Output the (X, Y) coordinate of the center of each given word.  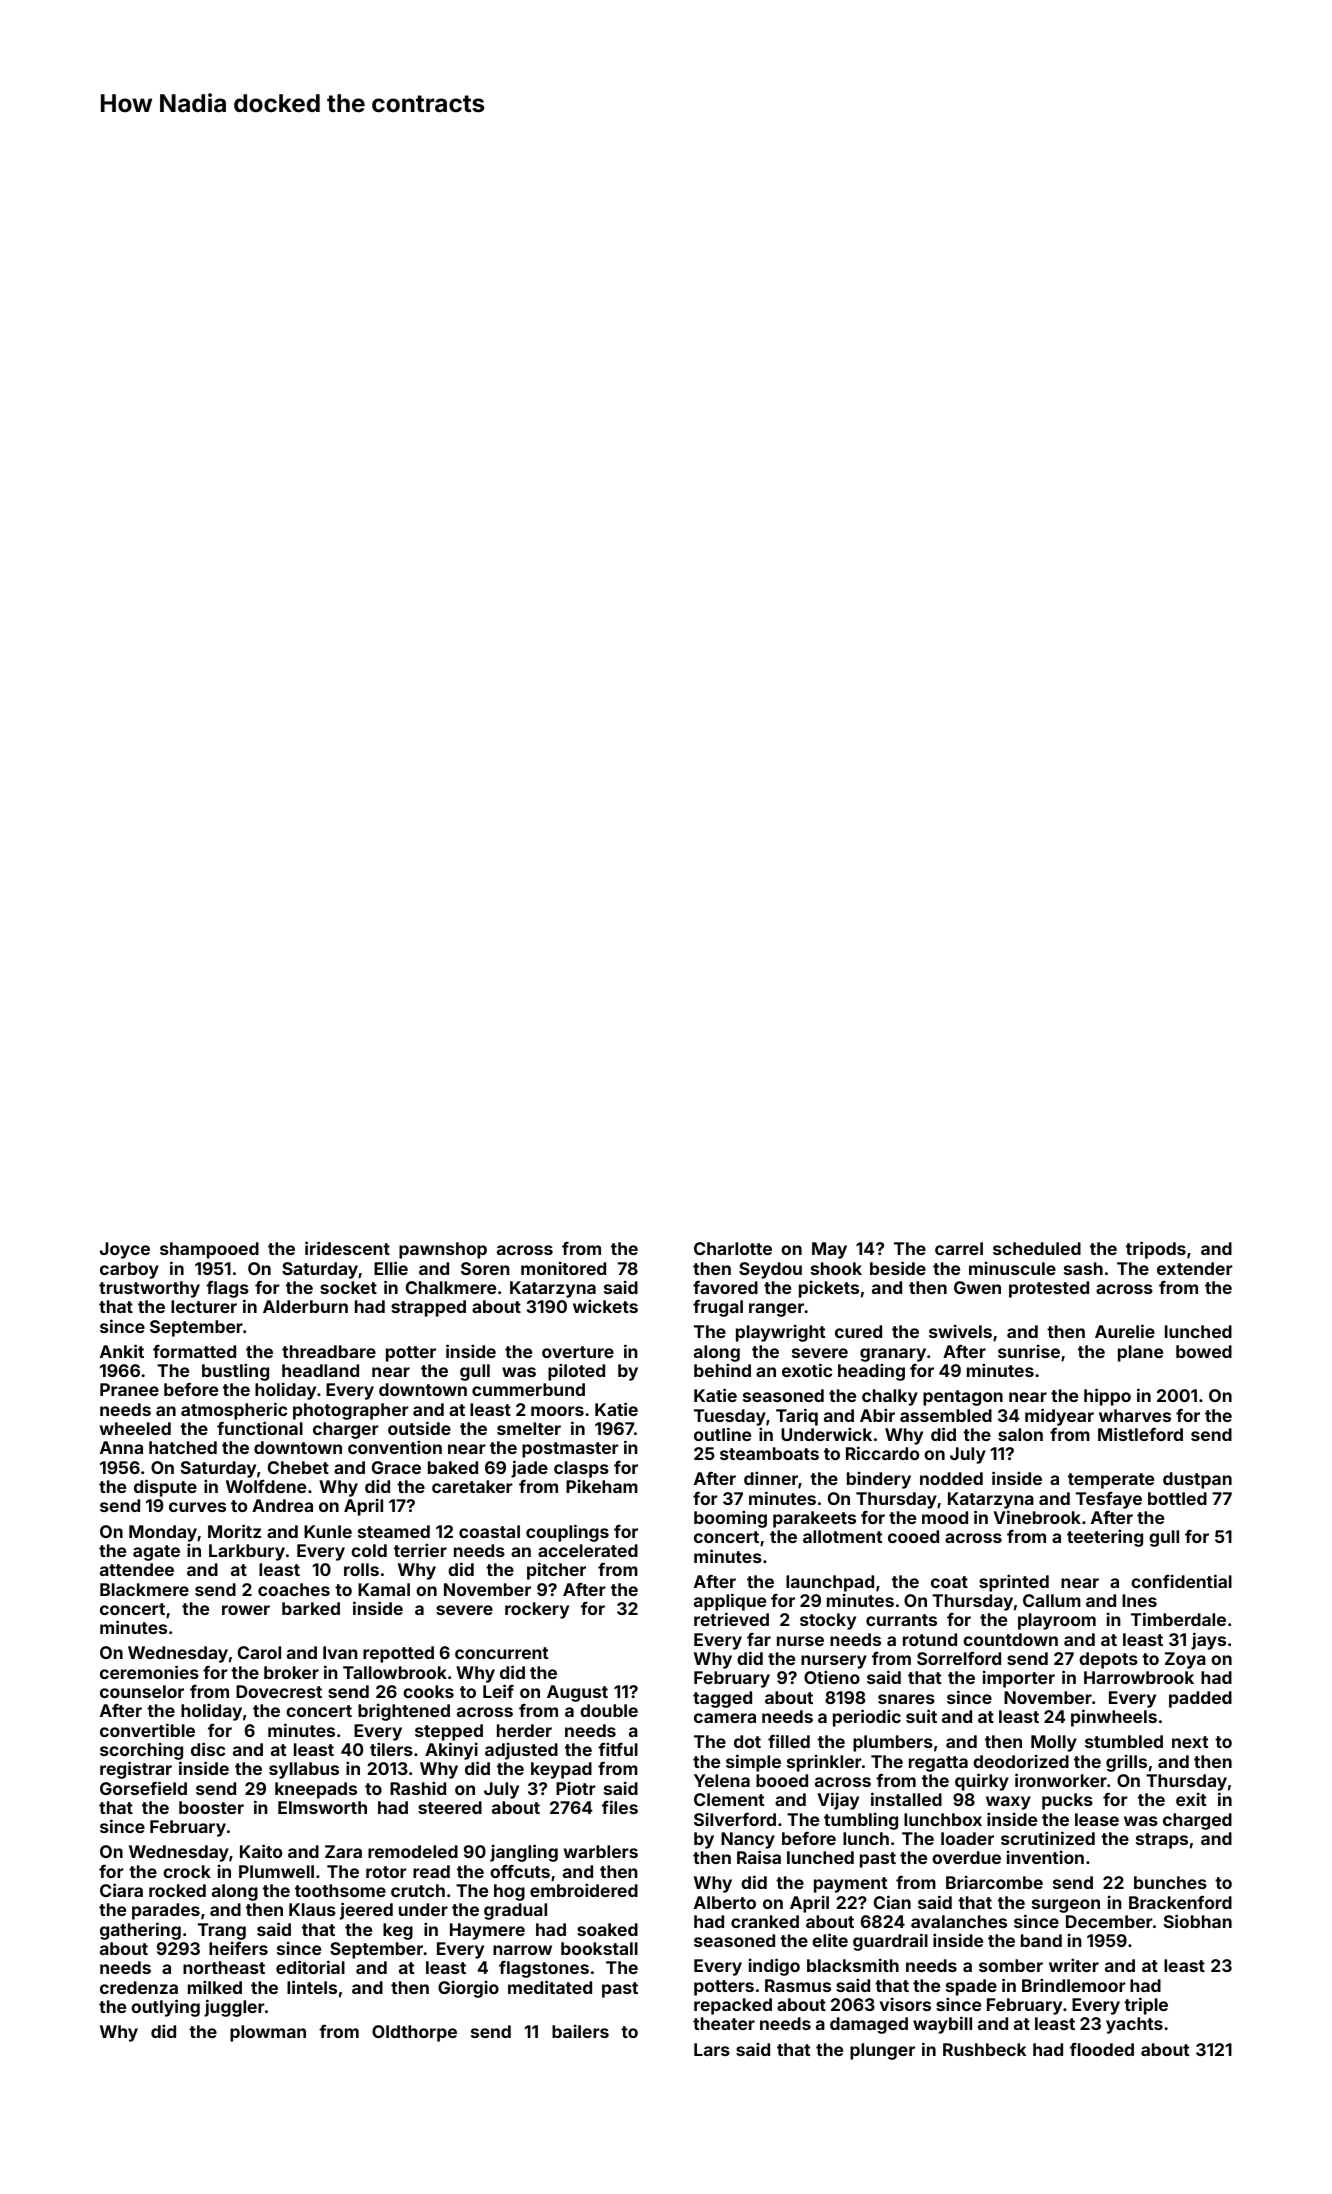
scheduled (1037, 1248)
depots (1108, 1660)
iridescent (347, 1248)
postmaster (570, 1450)
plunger (882, 2051)
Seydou (770, 1270)
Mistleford (1140, 1434)
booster (211, 1807)
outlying (165, 2008)
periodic (867, 1718)
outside (419, 1428)
